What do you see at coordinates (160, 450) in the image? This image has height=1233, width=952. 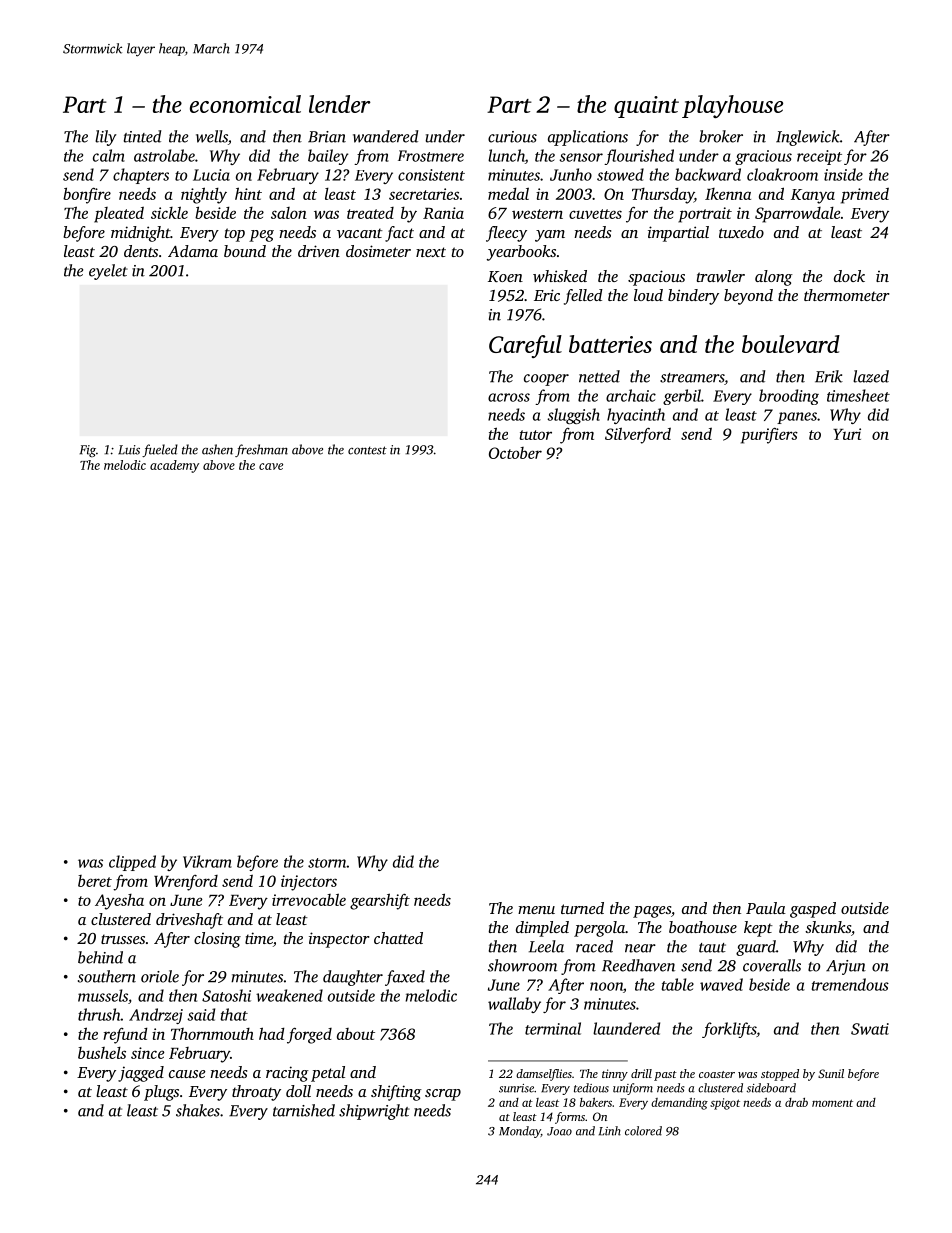 I see `fueled` at bounding box center [160, 450].
